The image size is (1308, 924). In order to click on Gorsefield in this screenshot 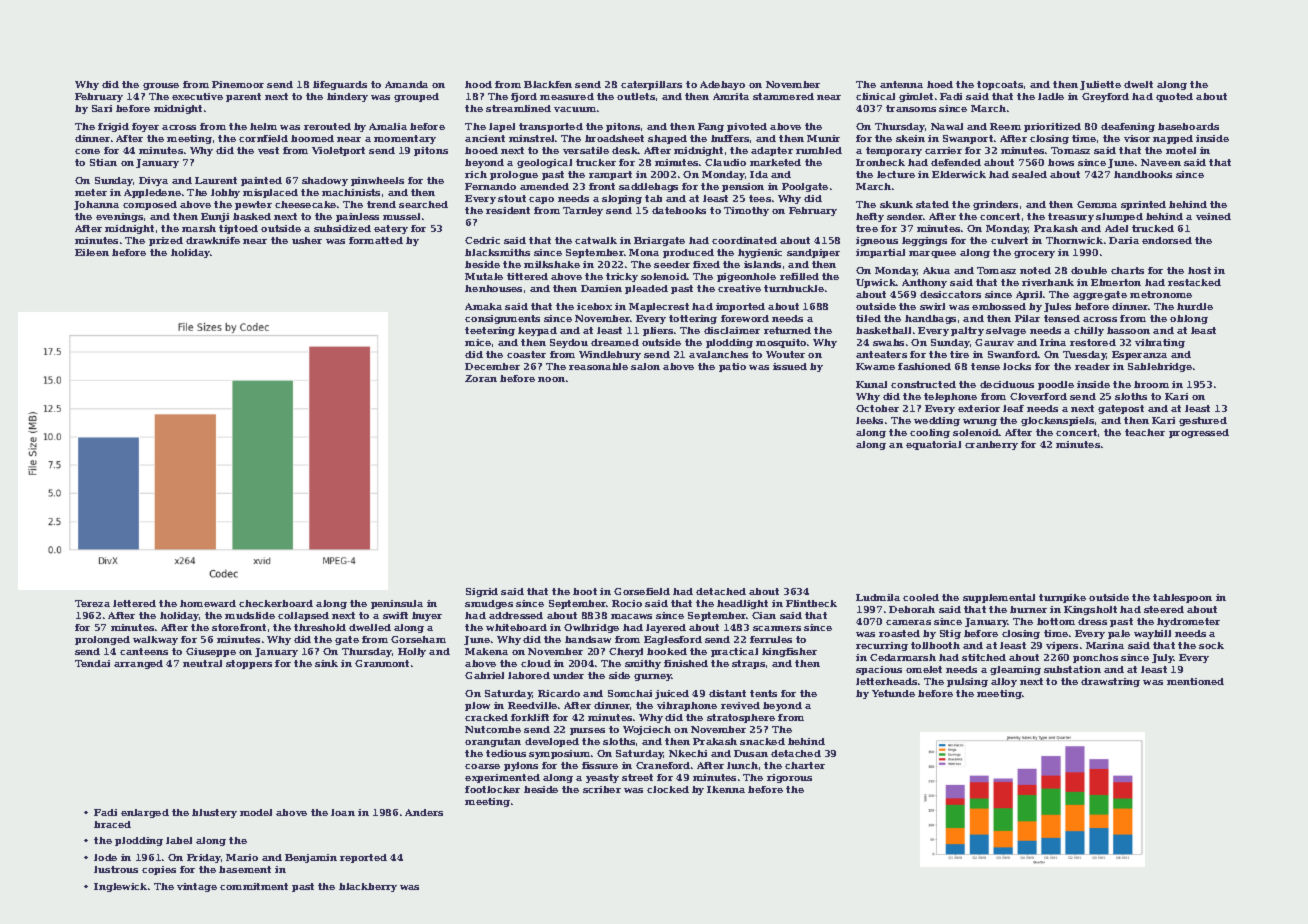, I will do `click(642, 591)`.
